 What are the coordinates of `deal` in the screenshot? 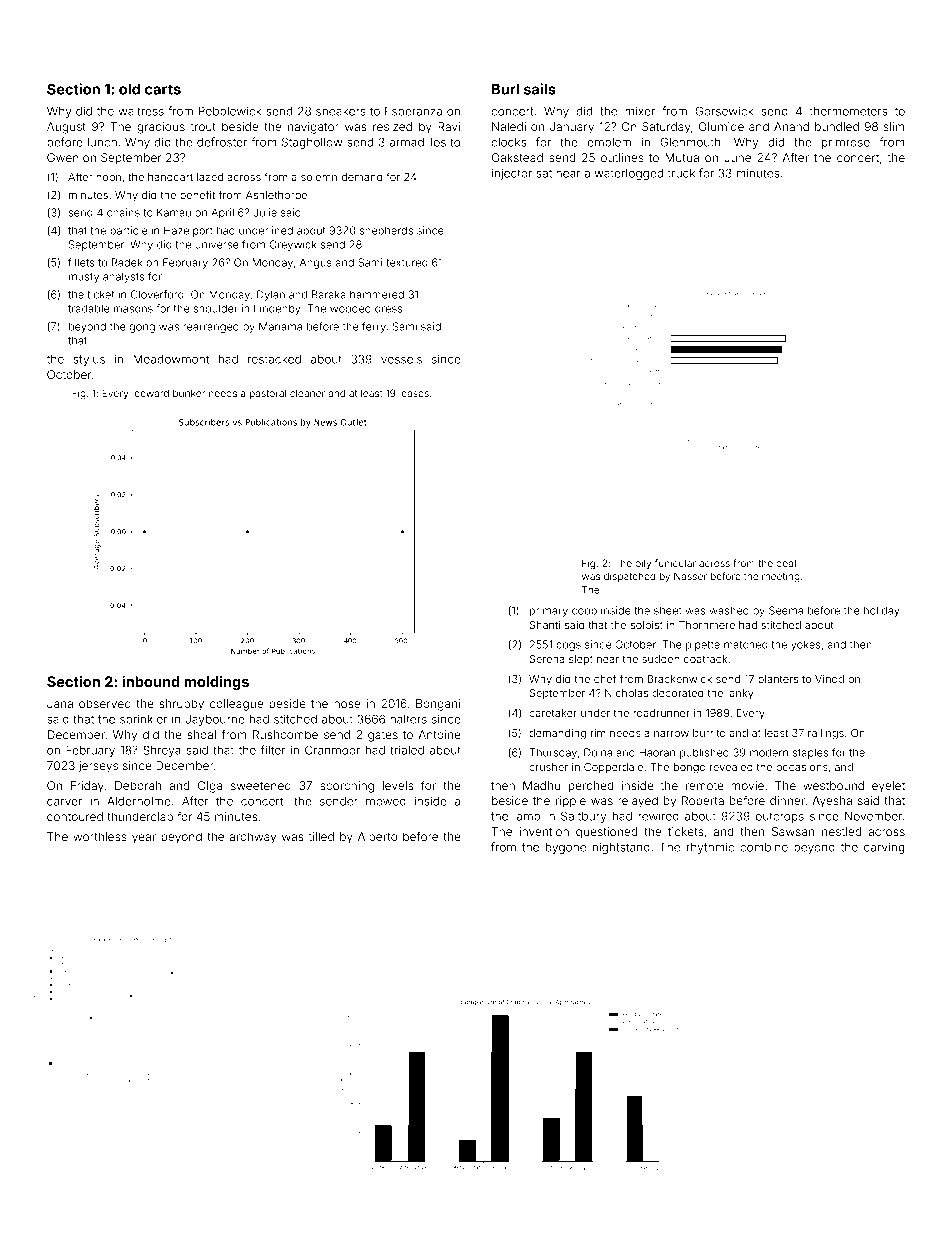 It's located at (786, 563).
